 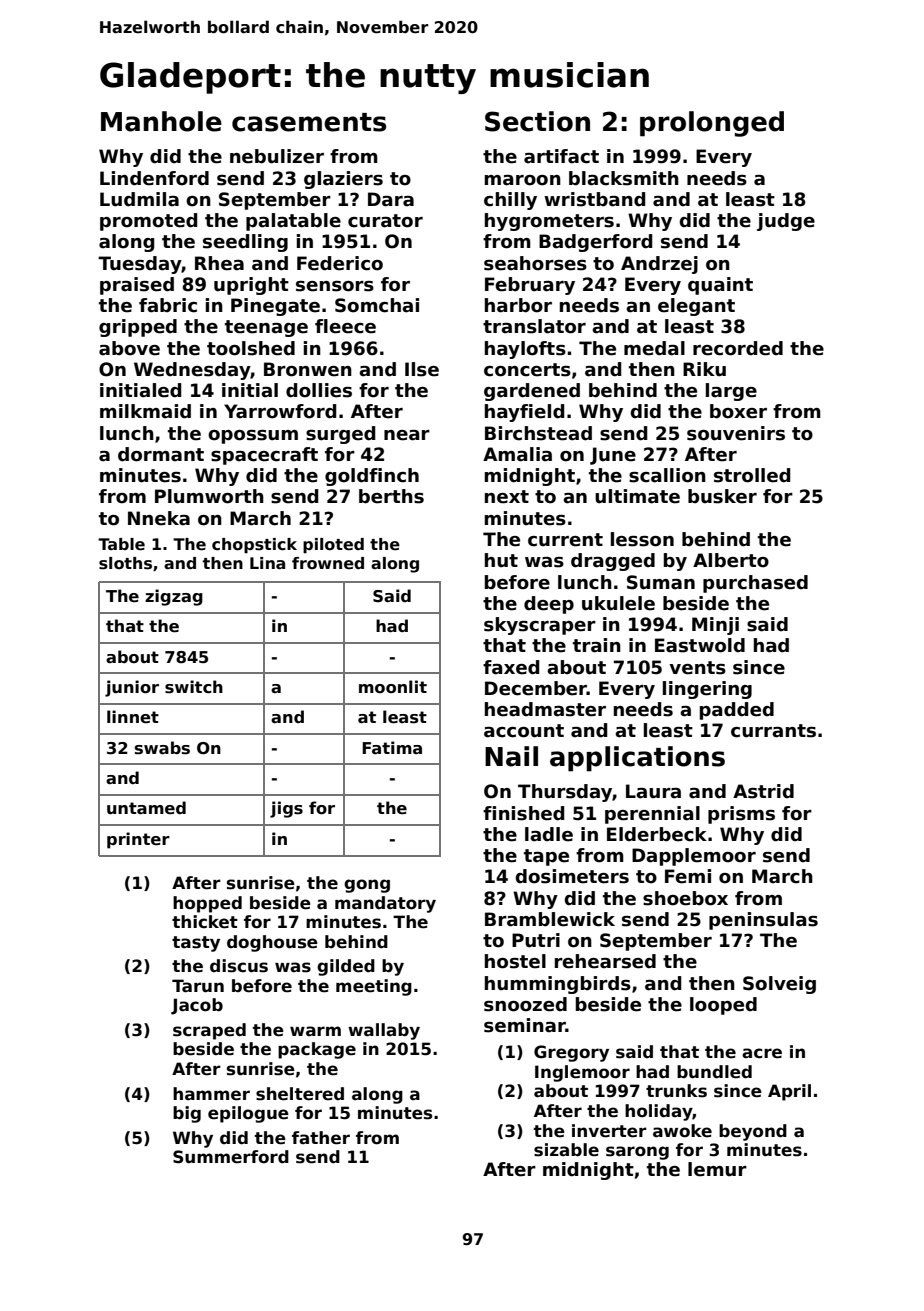 I want to click on currants, so click(x=773, y=731).
